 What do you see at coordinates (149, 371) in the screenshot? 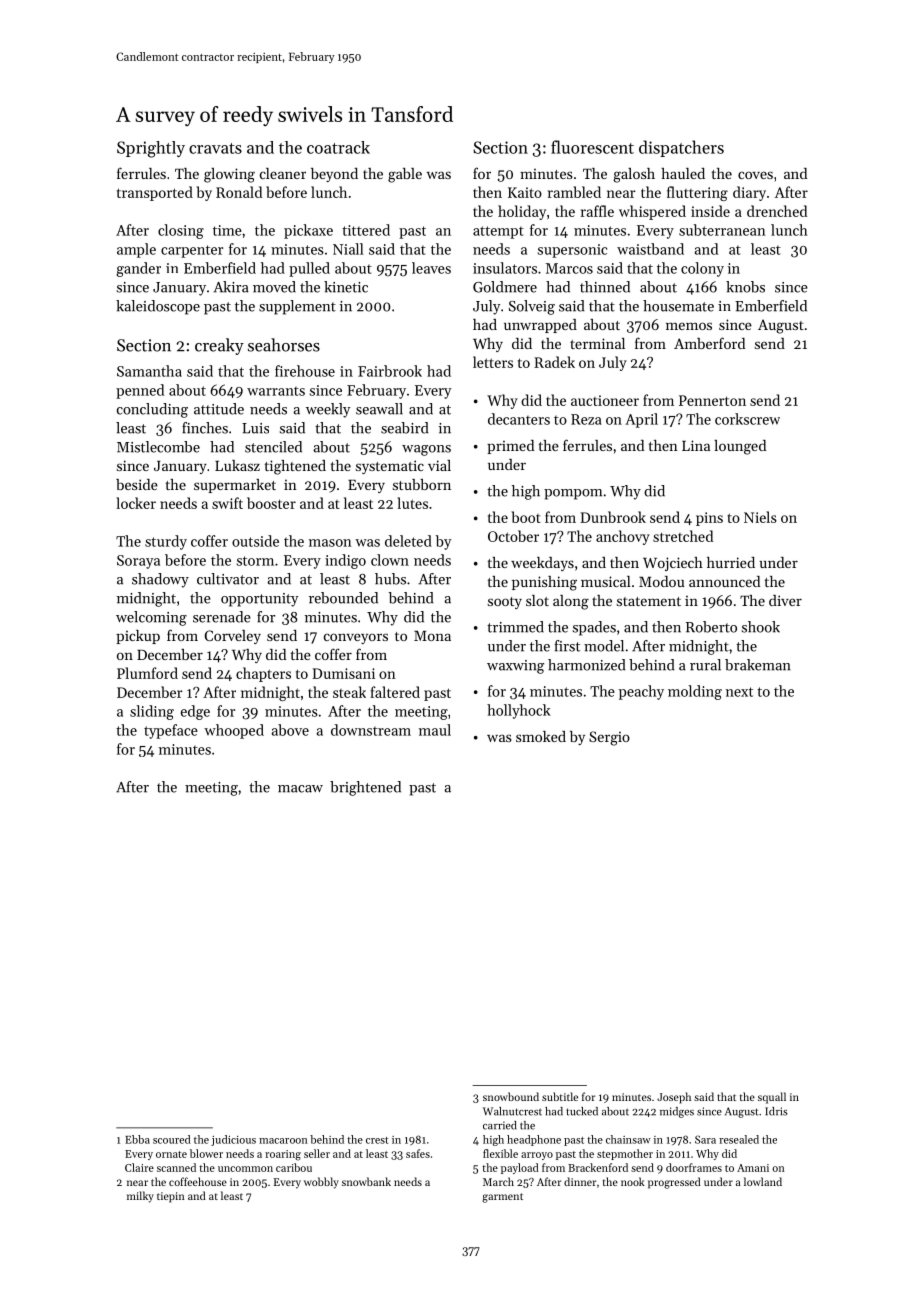
I see `Samantha` at bounding box center [149, 371].
